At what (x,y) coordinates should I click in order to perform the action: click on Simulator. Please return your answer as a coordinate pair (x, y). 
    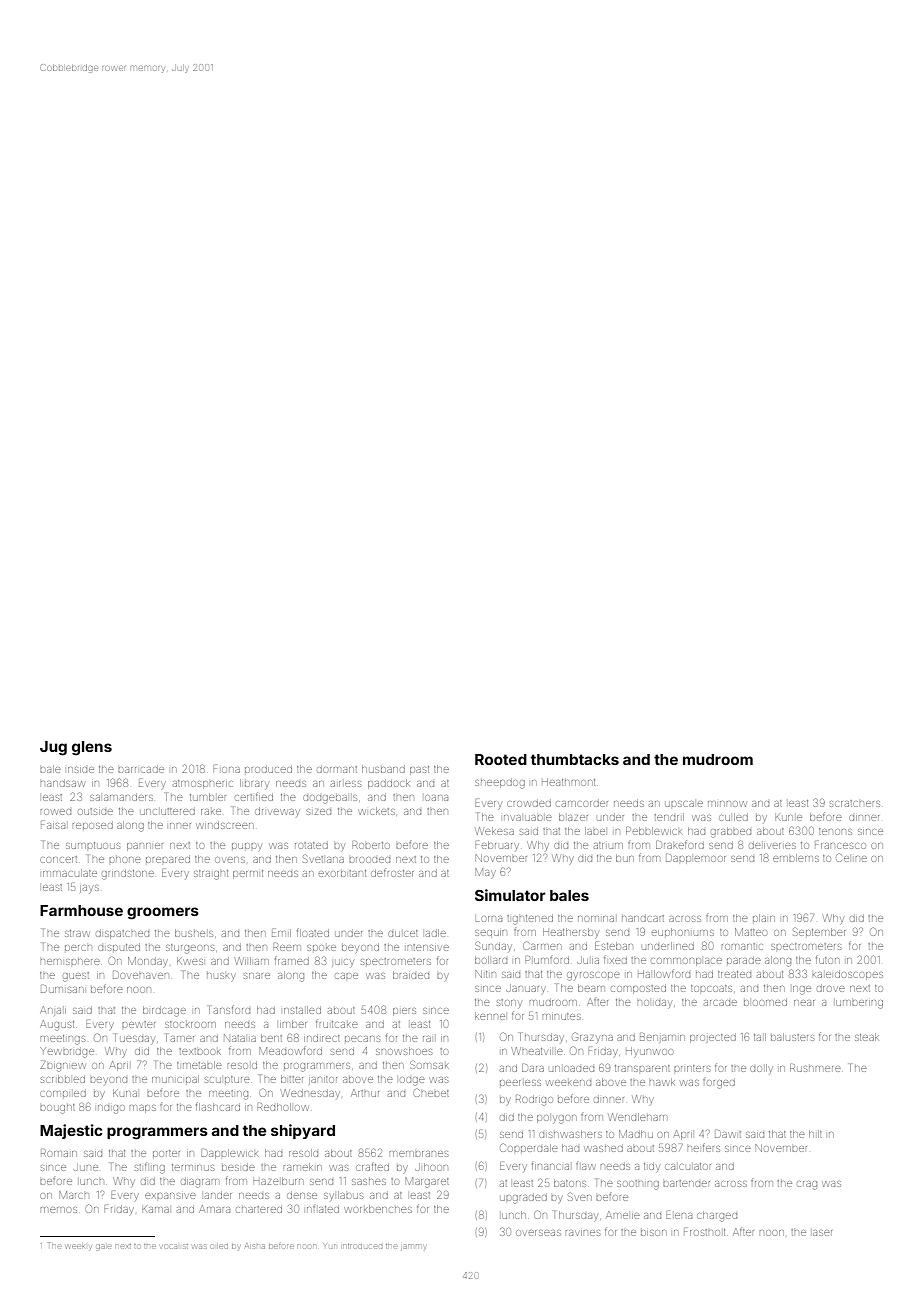
    Looking at the image, I should click on (510, 895).
